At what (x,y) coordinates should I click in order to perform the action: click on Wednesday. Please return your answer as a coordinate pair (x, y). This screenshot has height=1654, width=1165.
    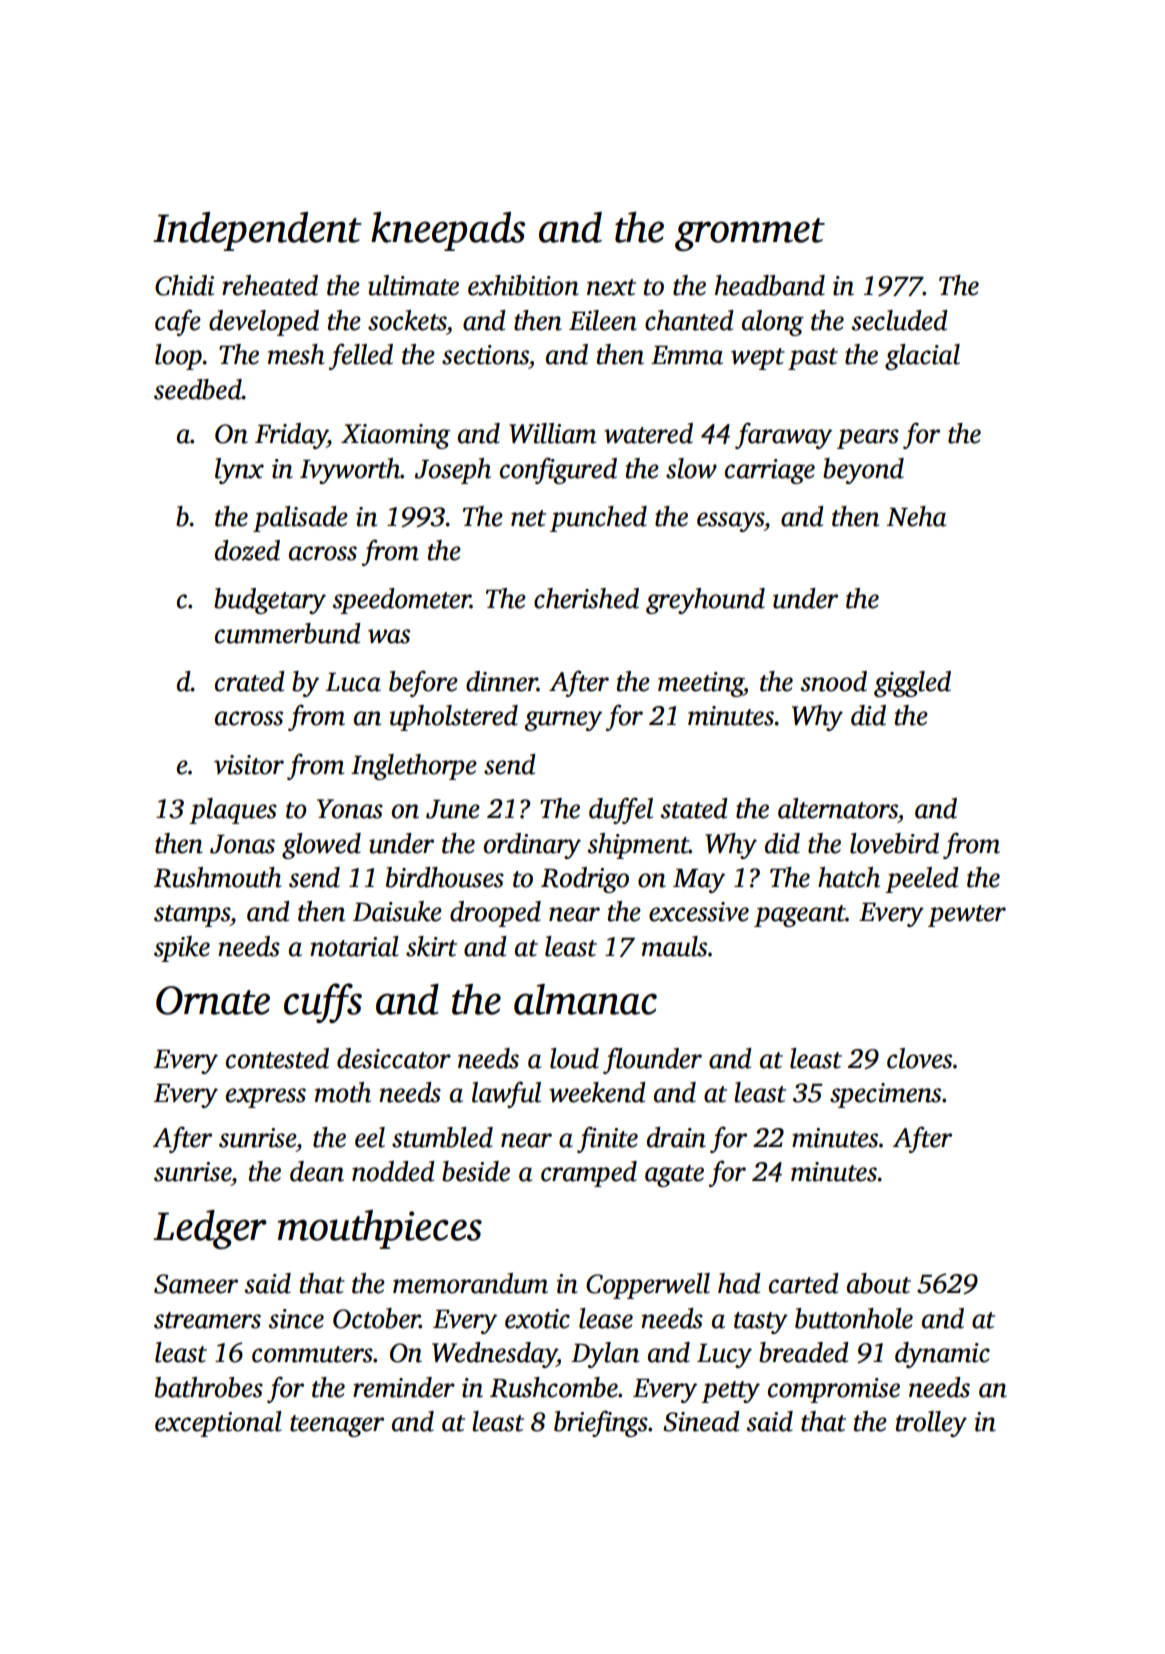
    Looking at the image, I should click on (494, 1355).
